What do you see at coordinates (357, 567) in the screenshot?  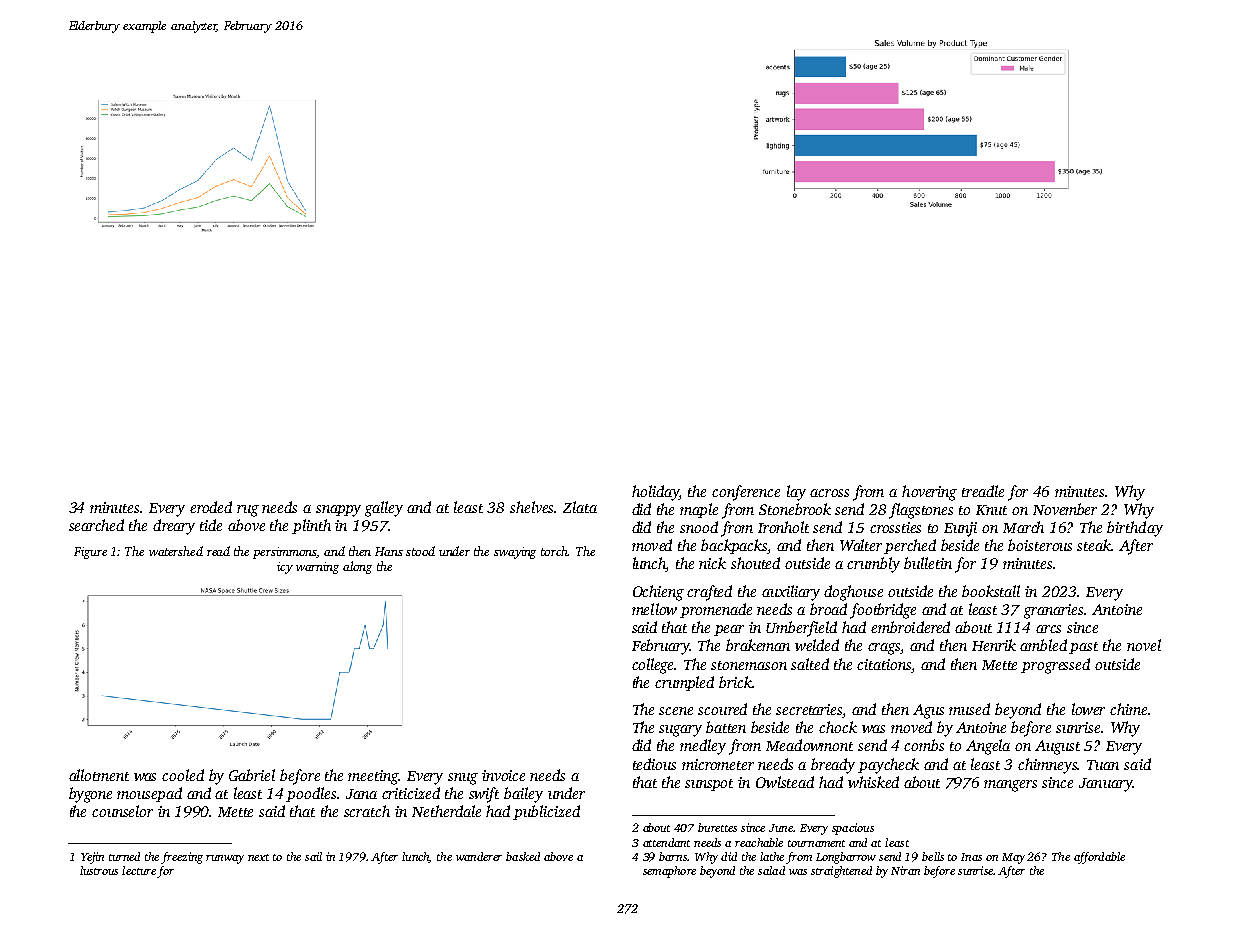 I see `along` at bounding box center [357, 567].
